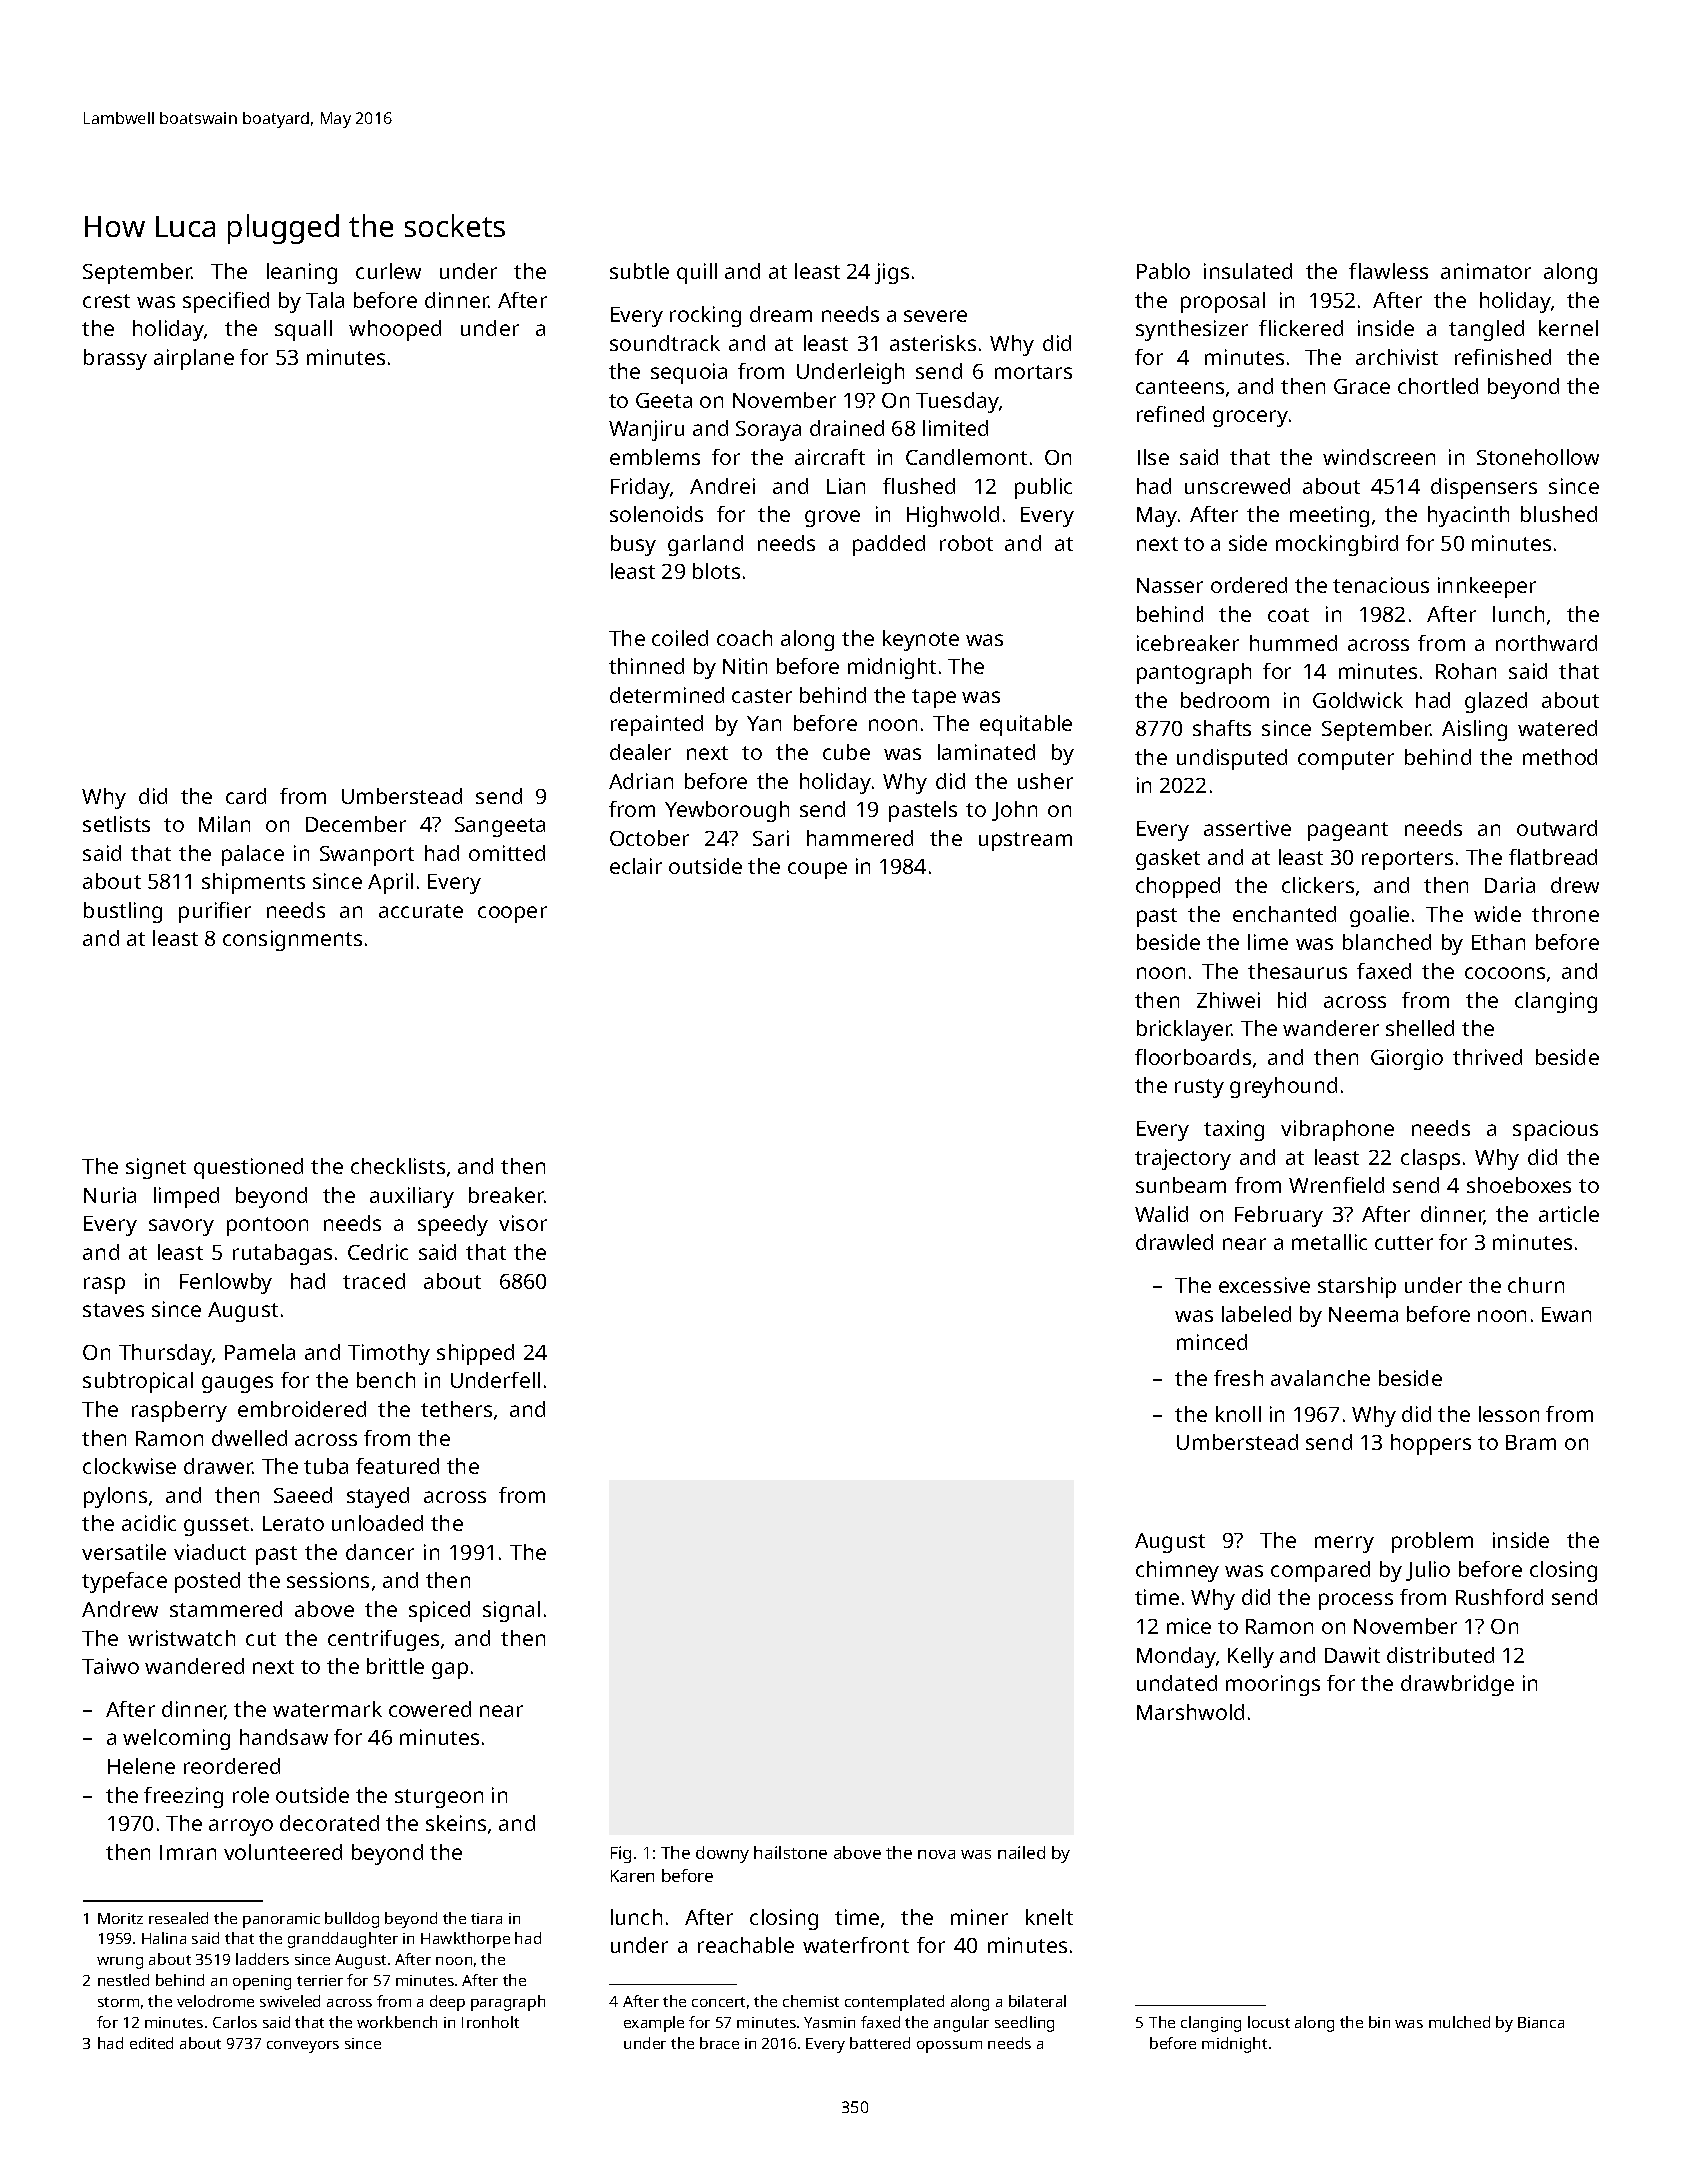  I want to click on drawled, so click(1174, 1242).
